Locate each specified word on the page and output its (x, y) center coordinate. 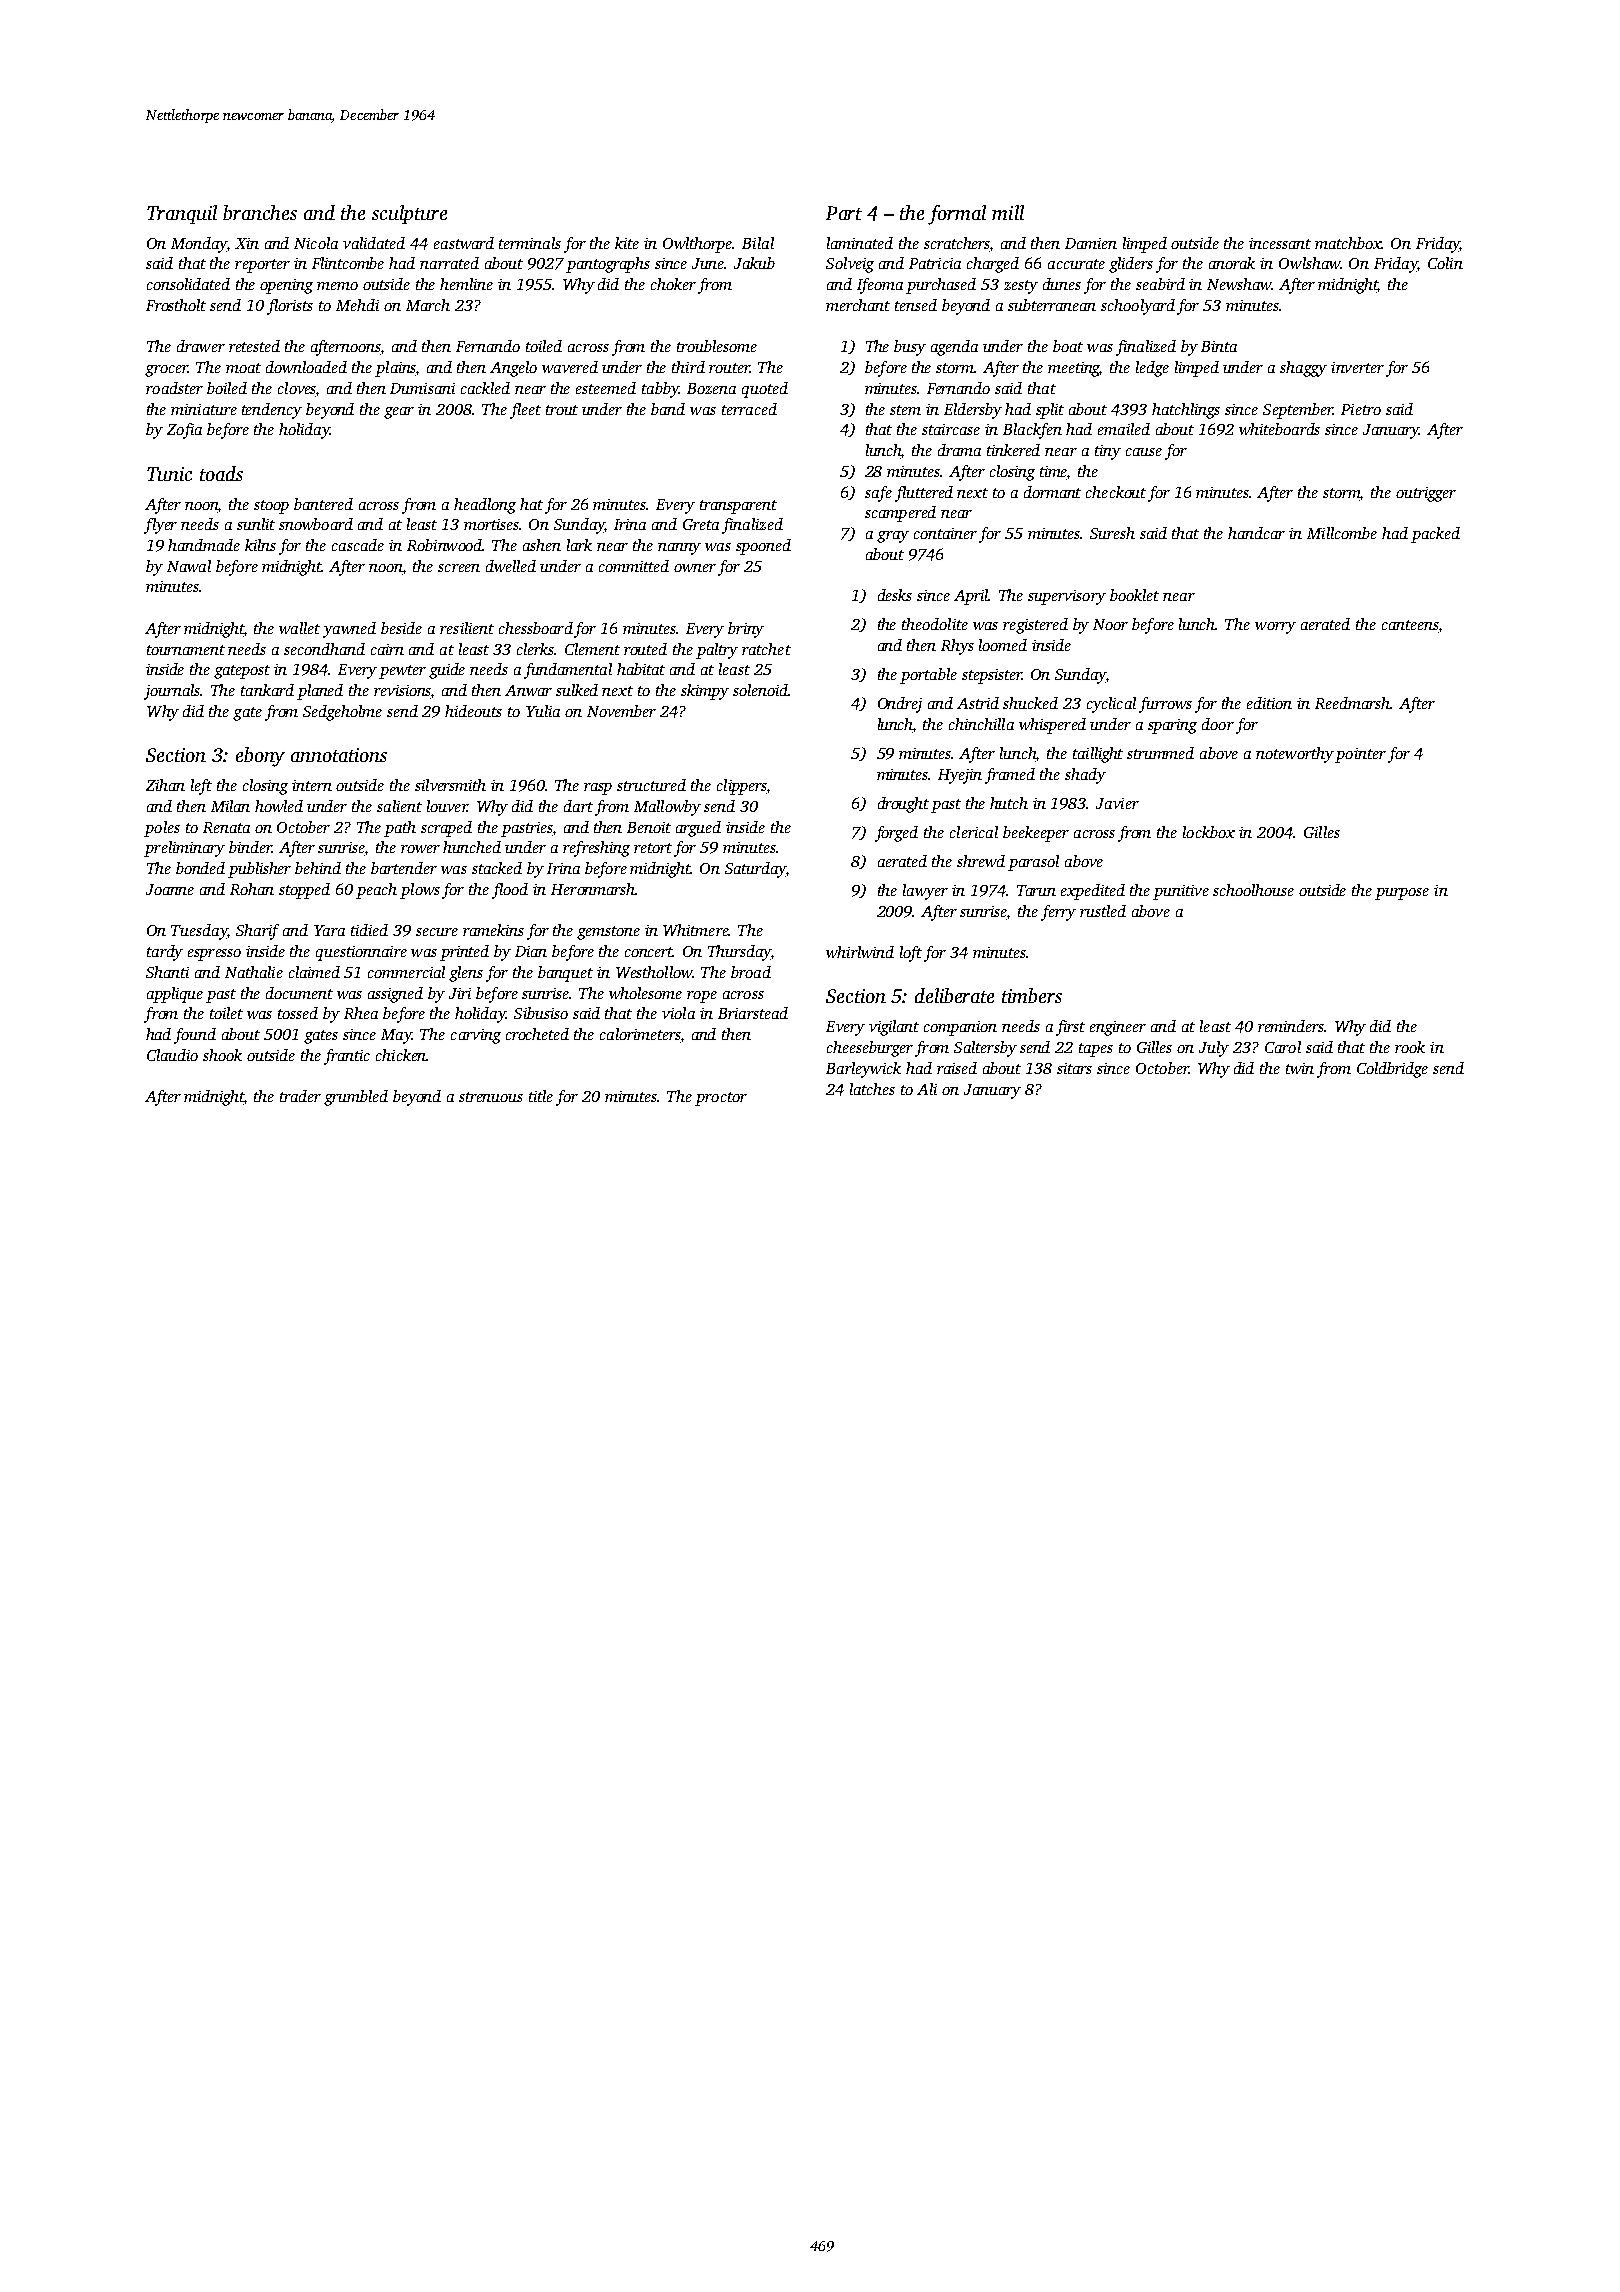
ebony (260, 757)
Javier (1117, 803)
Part (844, 213)
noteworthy (1295, 755)
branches (260, 212)
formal (957, 215)
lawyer (925, 892)
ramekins (493, 930)
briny (746, 630)
